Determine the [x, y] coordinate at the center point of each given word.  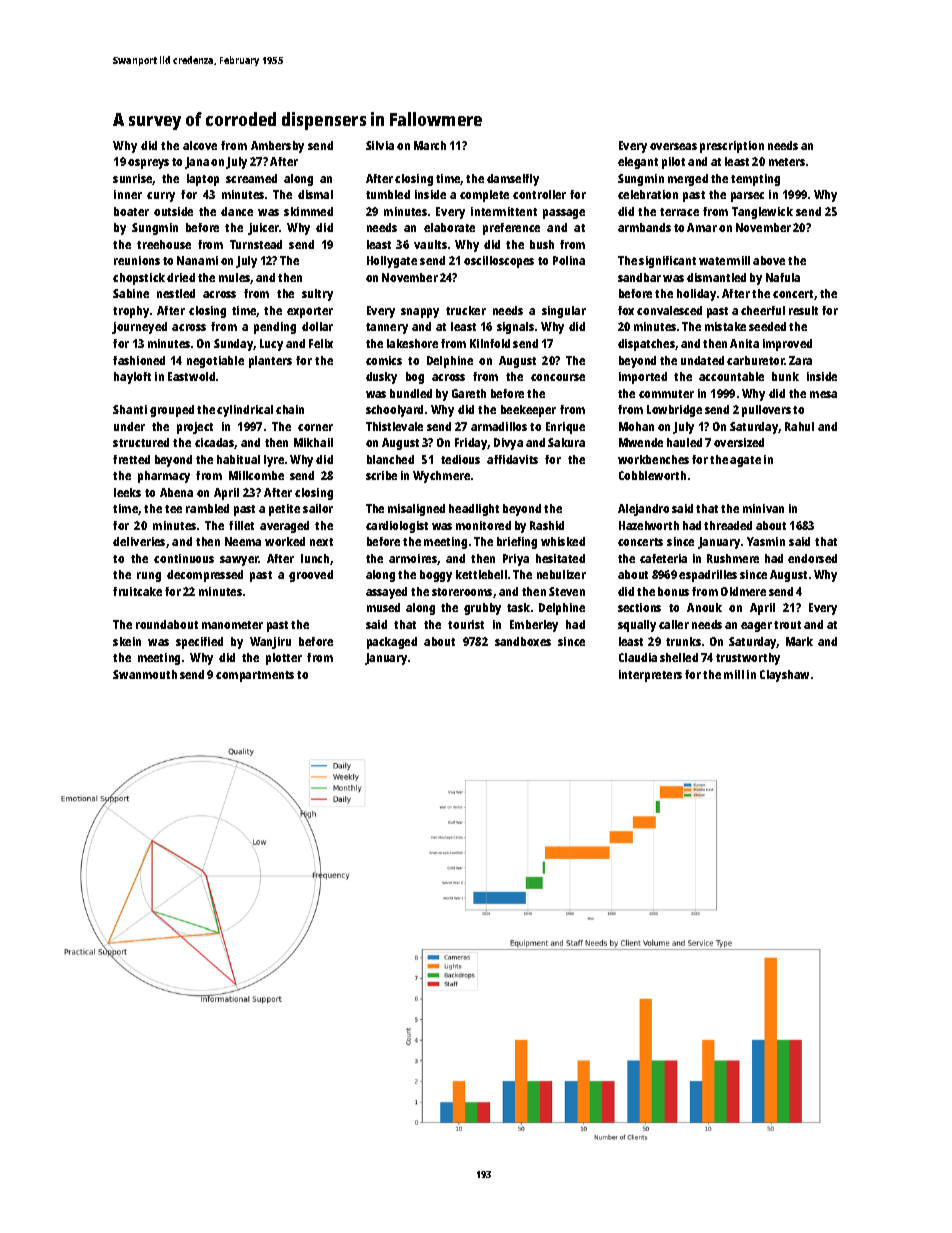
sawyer [239, 561]
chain [290, 409]
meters [787, 162]
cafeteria [663, 558]
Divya [508, 444]
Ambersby [277, 147]
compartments [255, 676]
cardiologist [397, 527]
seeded [767, 326]
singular [564, 312]
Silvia [380, 145]
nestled [176, 293]
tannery [387, 328]
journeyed [139, 328]
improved [787, 345]
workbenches [653, 459]
